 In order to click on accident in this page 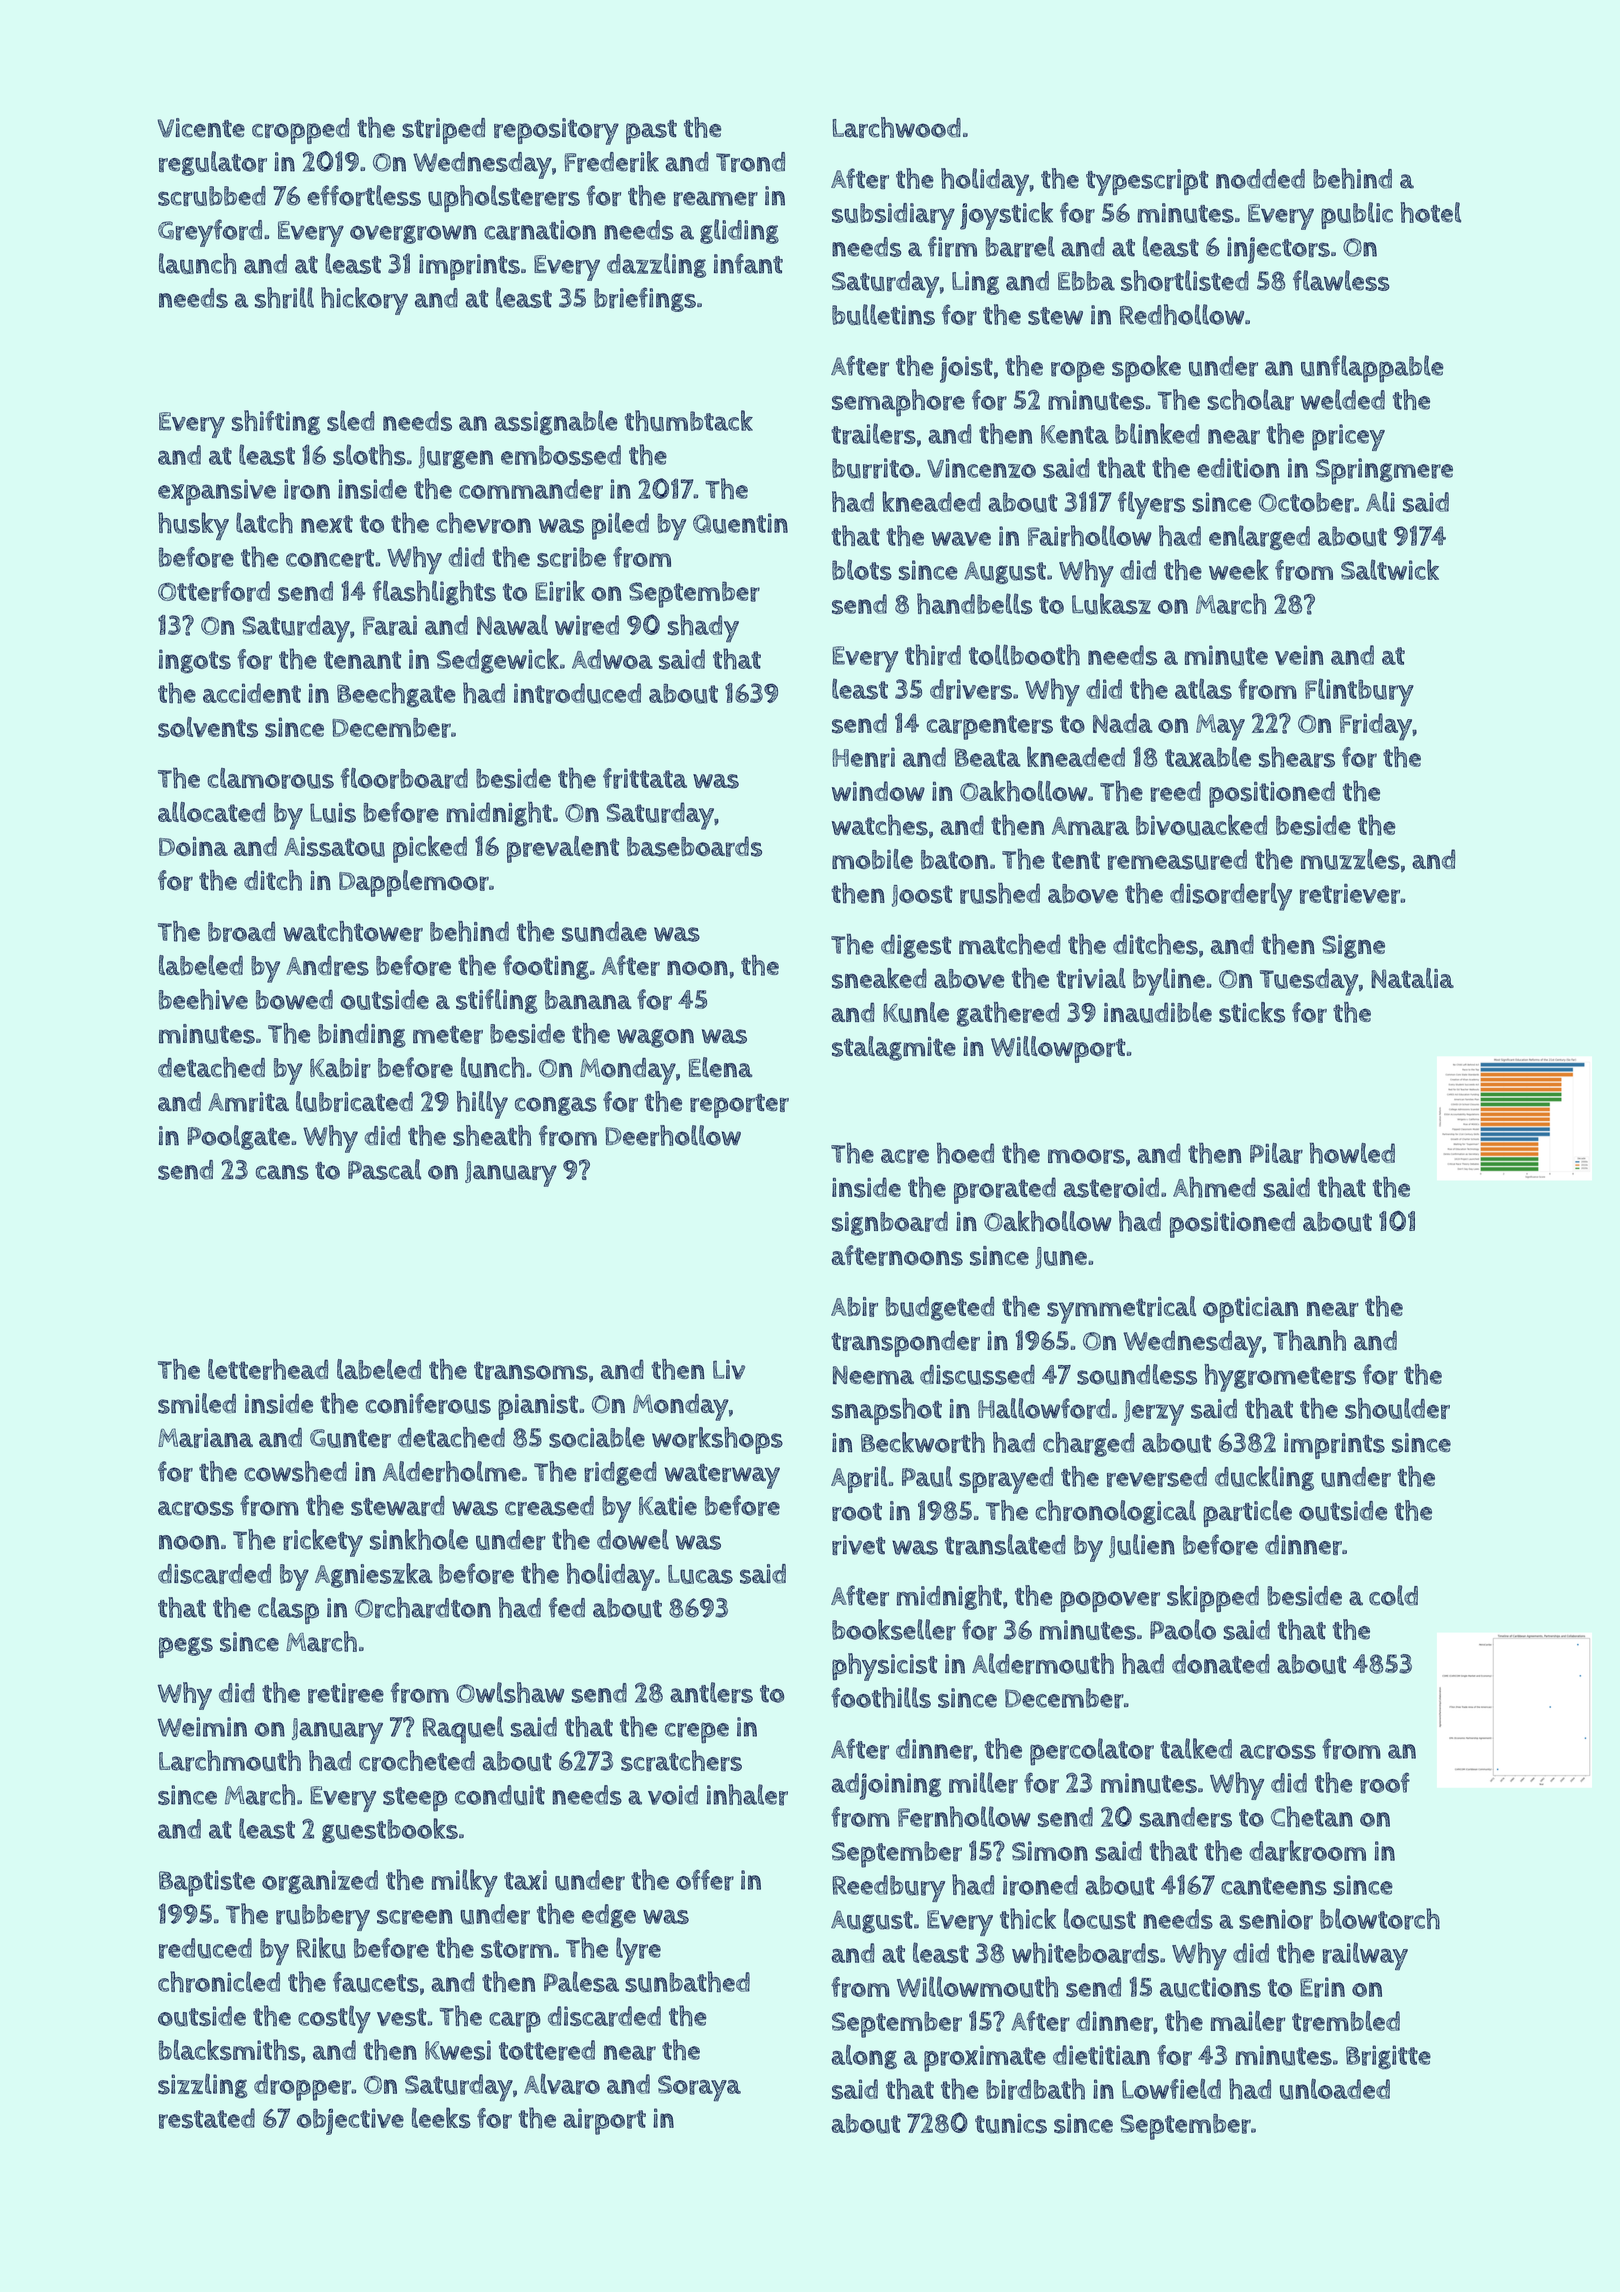, I will do `click(252, 693)`.
